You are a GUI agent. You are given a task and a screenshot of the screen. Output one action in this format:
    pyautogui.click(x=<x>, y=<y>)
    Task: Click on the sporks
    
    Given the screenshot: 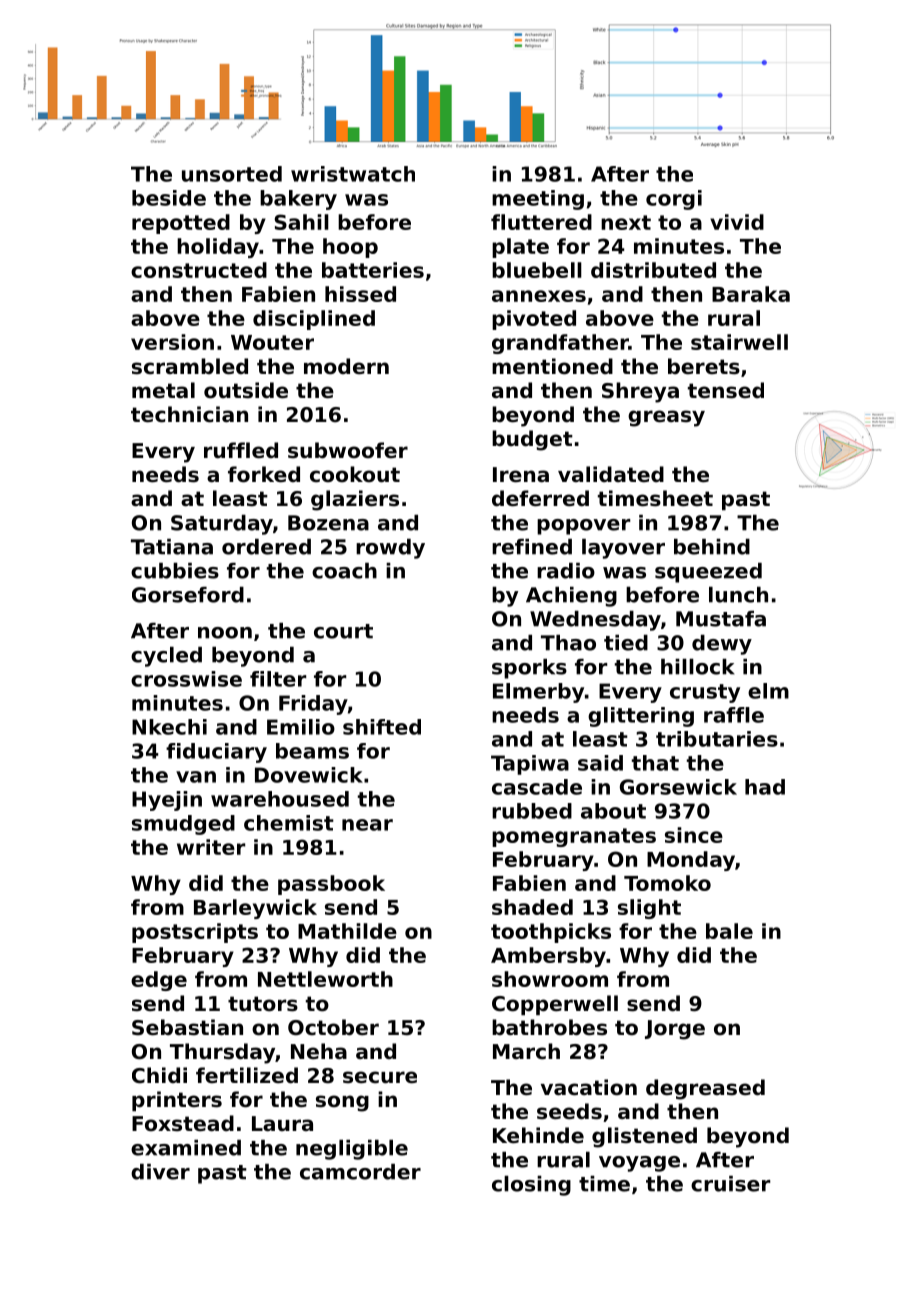 What is the action you would take?
    pyautogui.click(x=529, y=669)
